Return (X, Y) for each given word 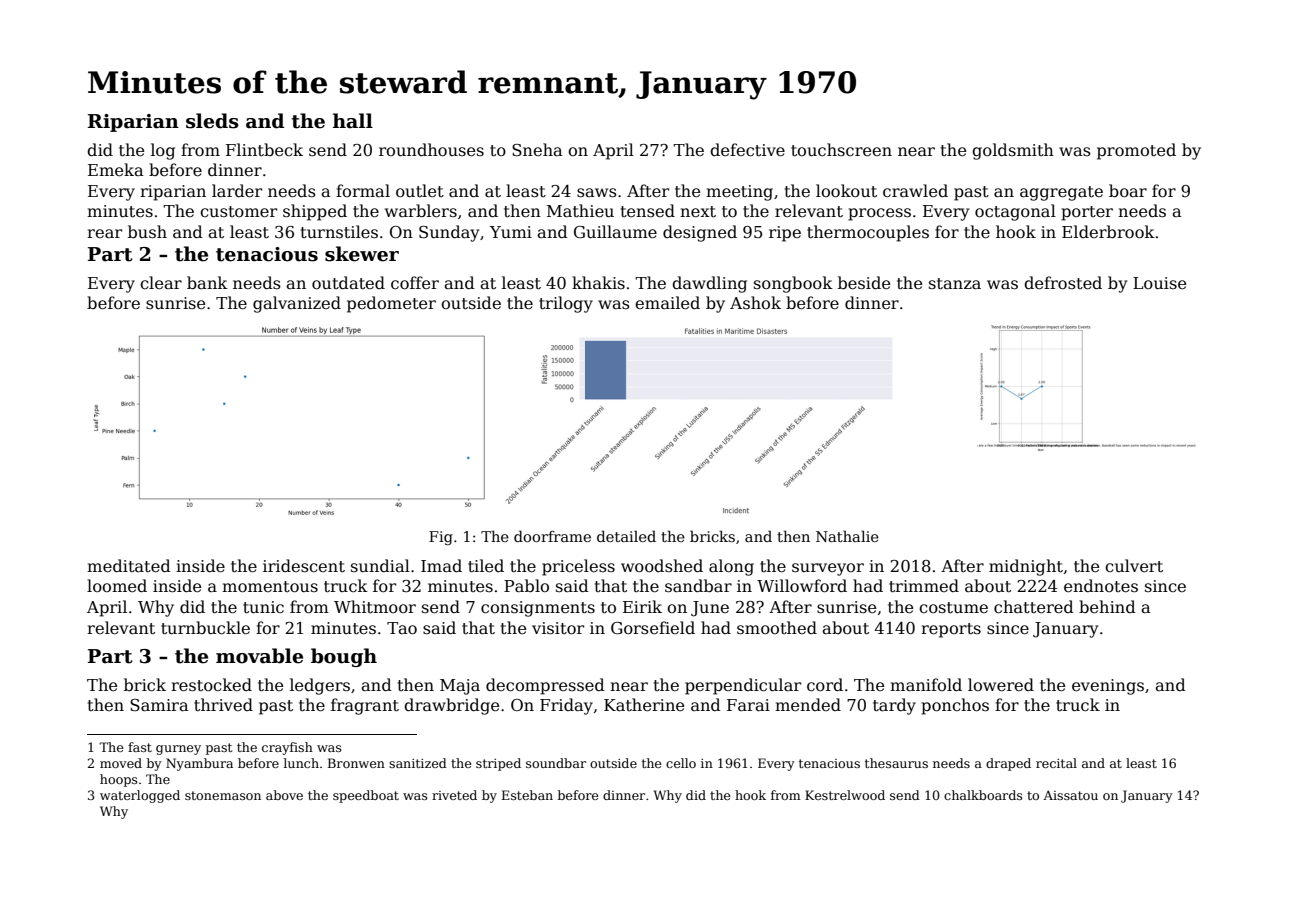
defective (747, 150)
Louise (1159, 283)
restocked (211, 685)
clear (161, 283)
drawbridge (451, 706)
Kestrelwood (845, 795)
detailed (626, 536)
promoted (1136, 151)
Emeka (116, 170)
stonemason (223, 795)
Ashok (755, 303)
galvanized (297, 304)
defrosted (1063, 283)
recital (1056, 763)
